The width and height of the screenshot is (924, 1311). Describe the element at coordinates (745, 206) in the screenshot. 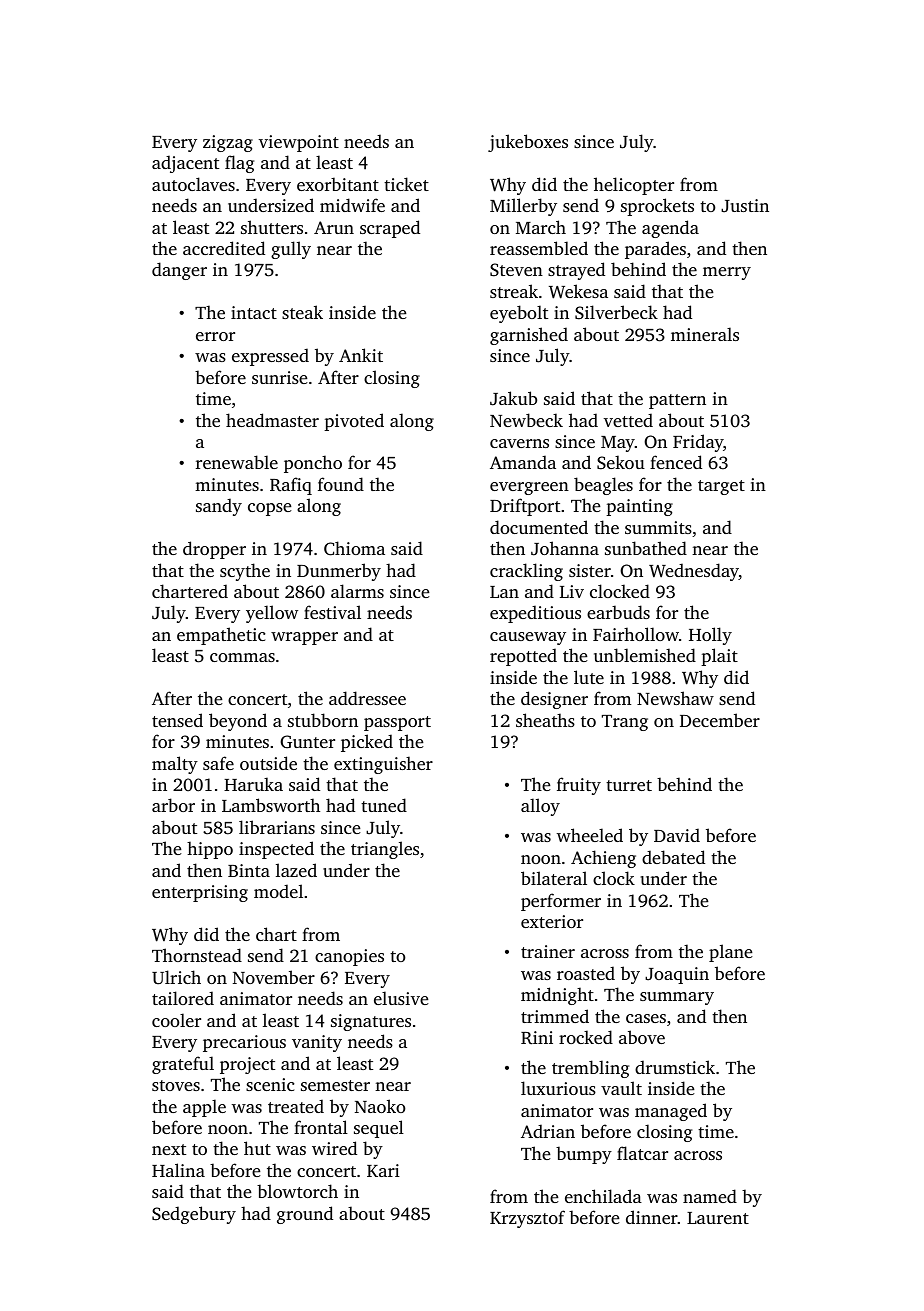

I see `Justin` at that location.
